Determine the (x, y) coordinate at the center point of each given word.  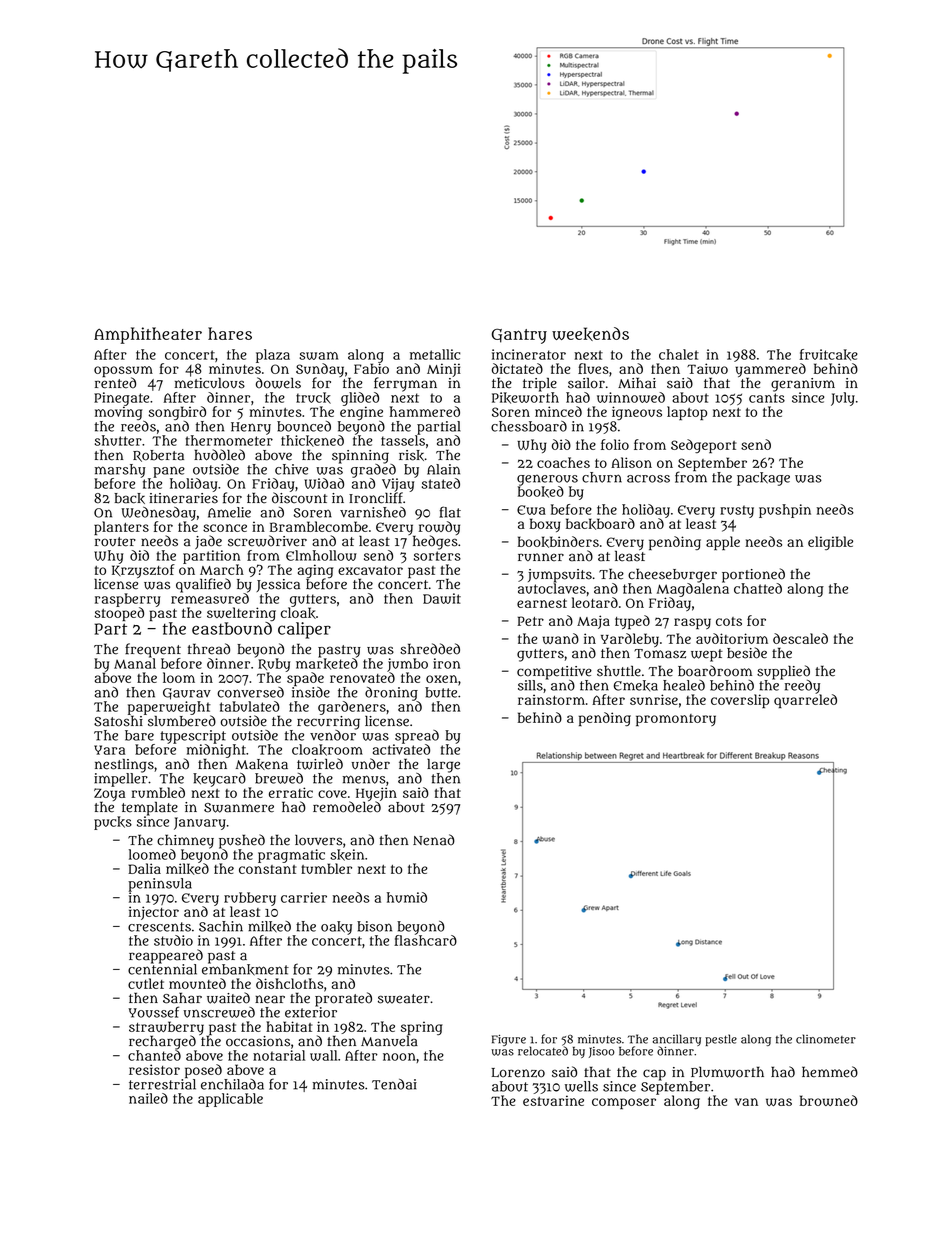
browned (829, 1100)
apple (723, 543)
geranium (803, 385)
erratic (291, 792)
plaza (273, 356)
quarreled (805, 701)
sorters (437, 556)
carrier (304, 897)
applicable (230, 1100)
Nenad (434, 840)
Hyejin (376, 794)
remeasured (210, 598)
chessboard (529, 426)
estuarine (553, 1100)
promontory (676, 720)
